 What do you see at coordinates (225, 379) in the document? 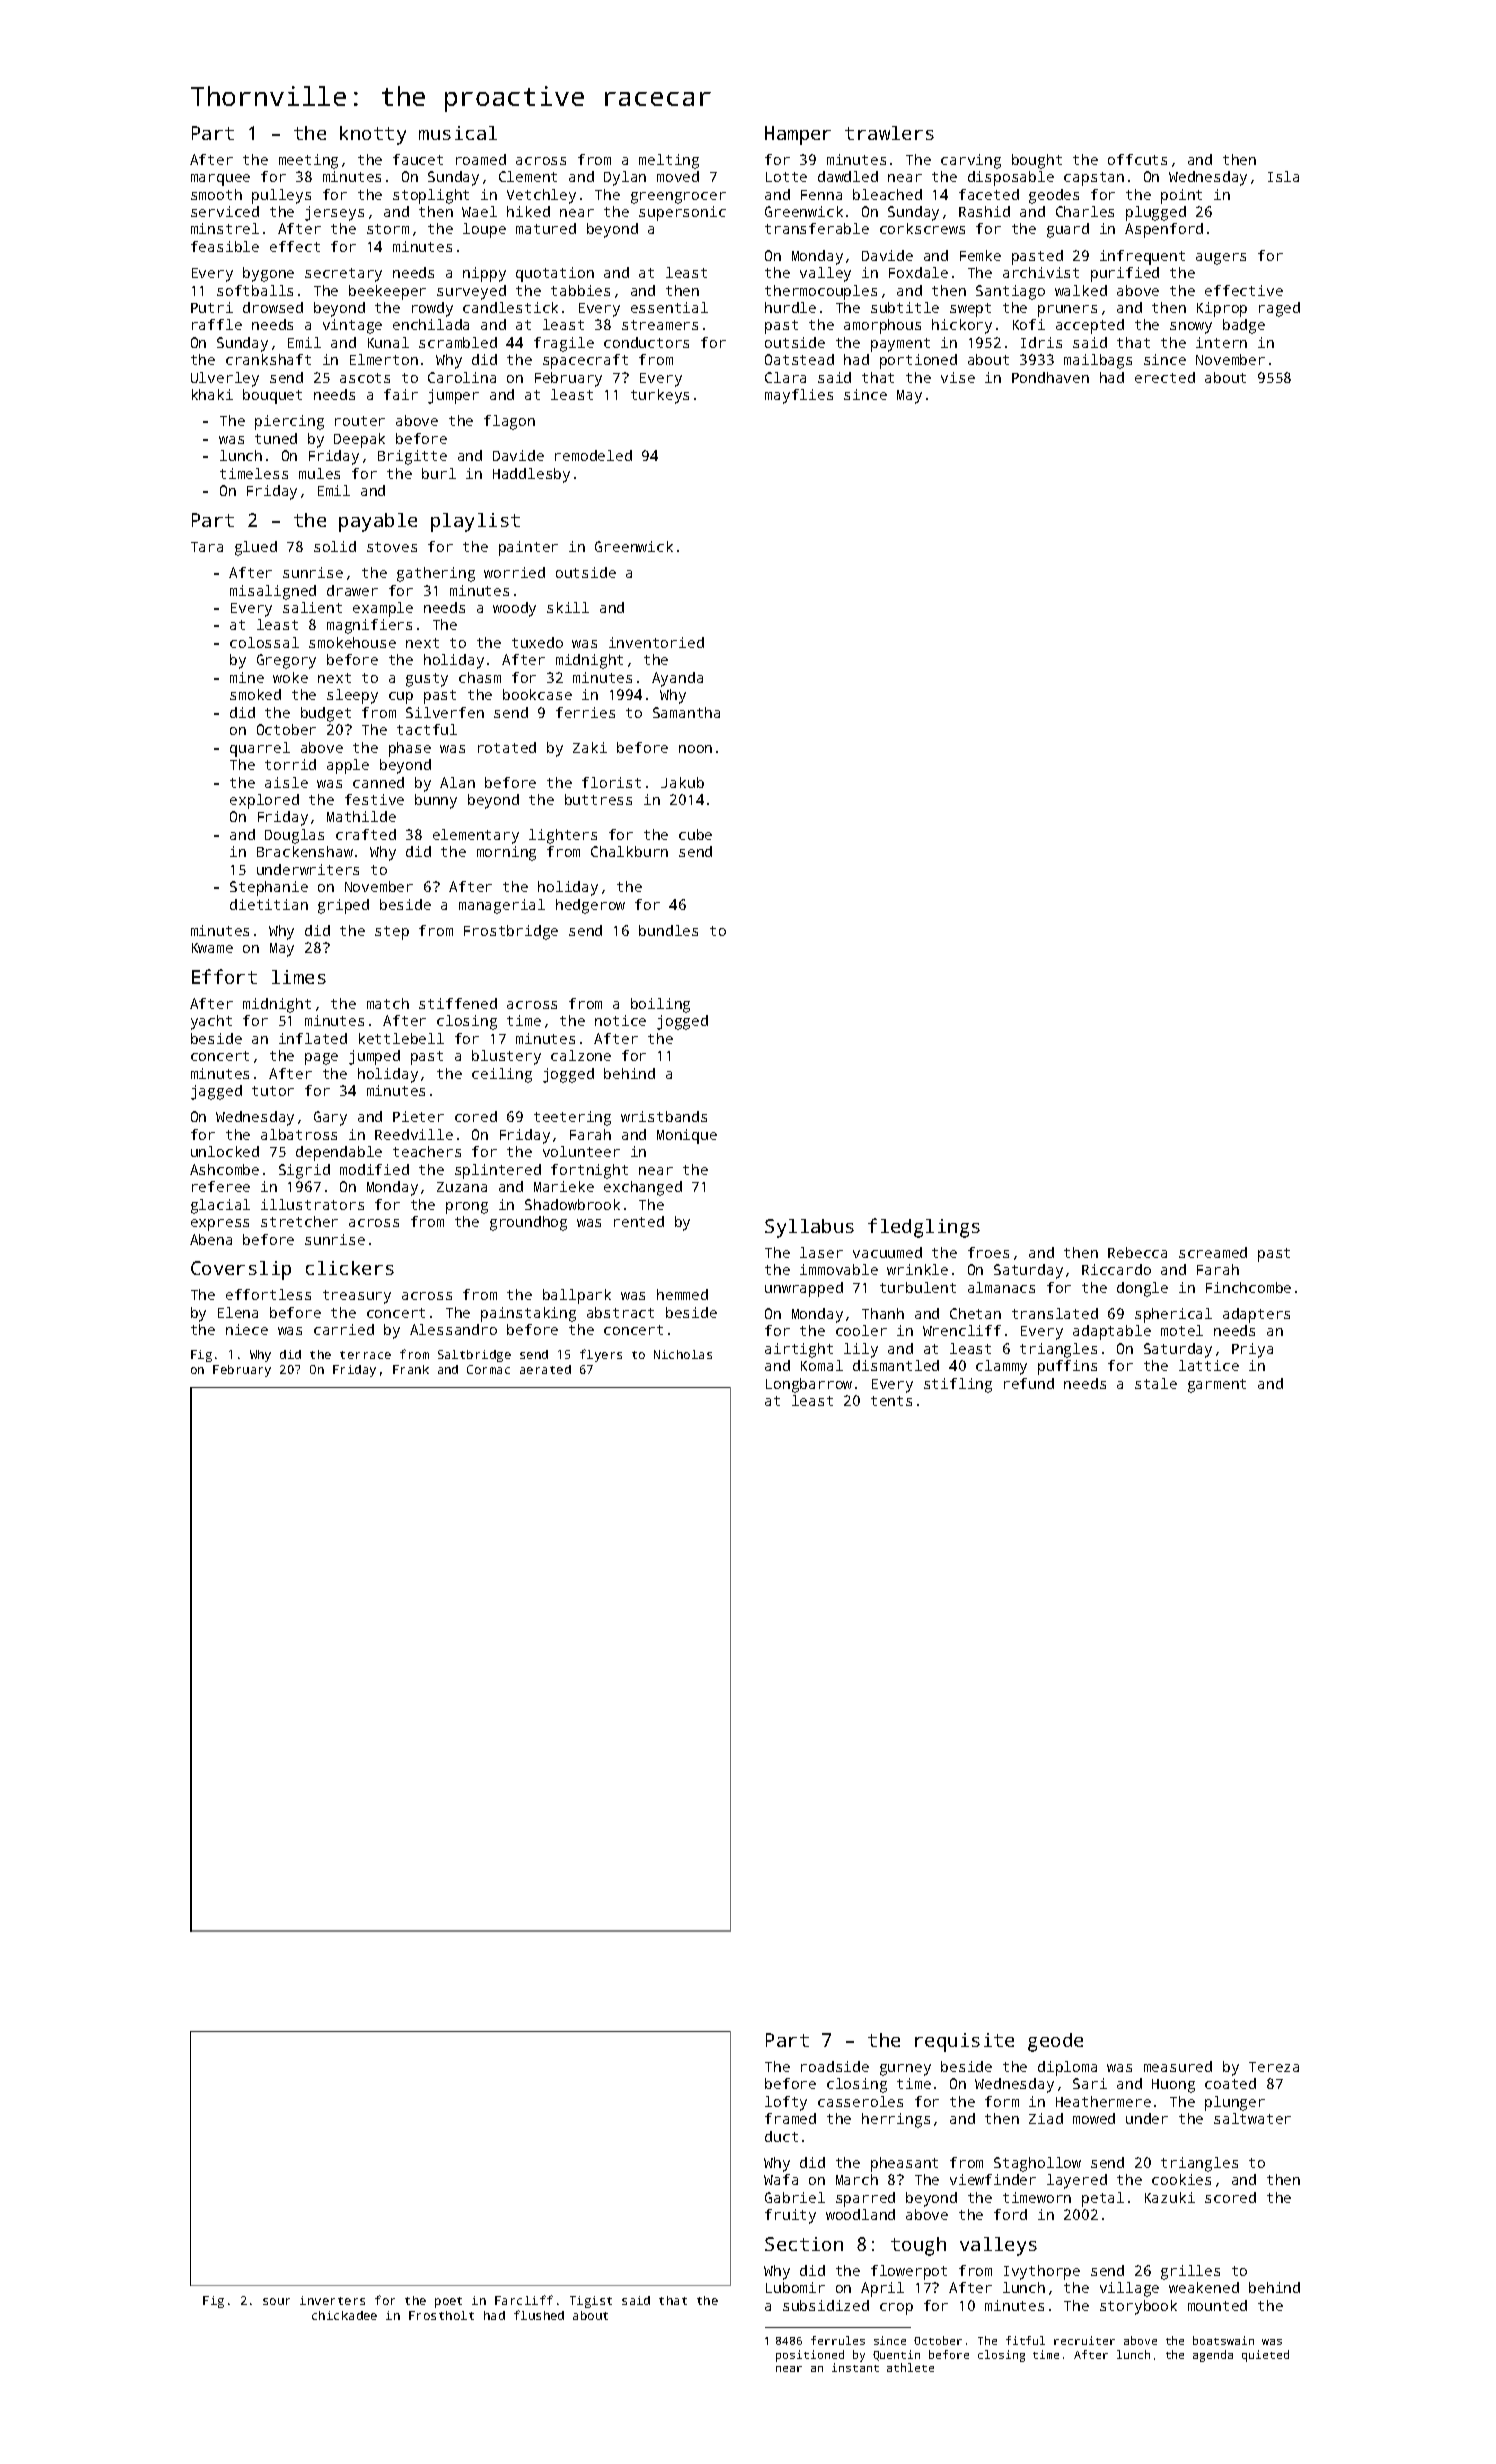
I see `Ulverley` at bounding box center [225, 379].
